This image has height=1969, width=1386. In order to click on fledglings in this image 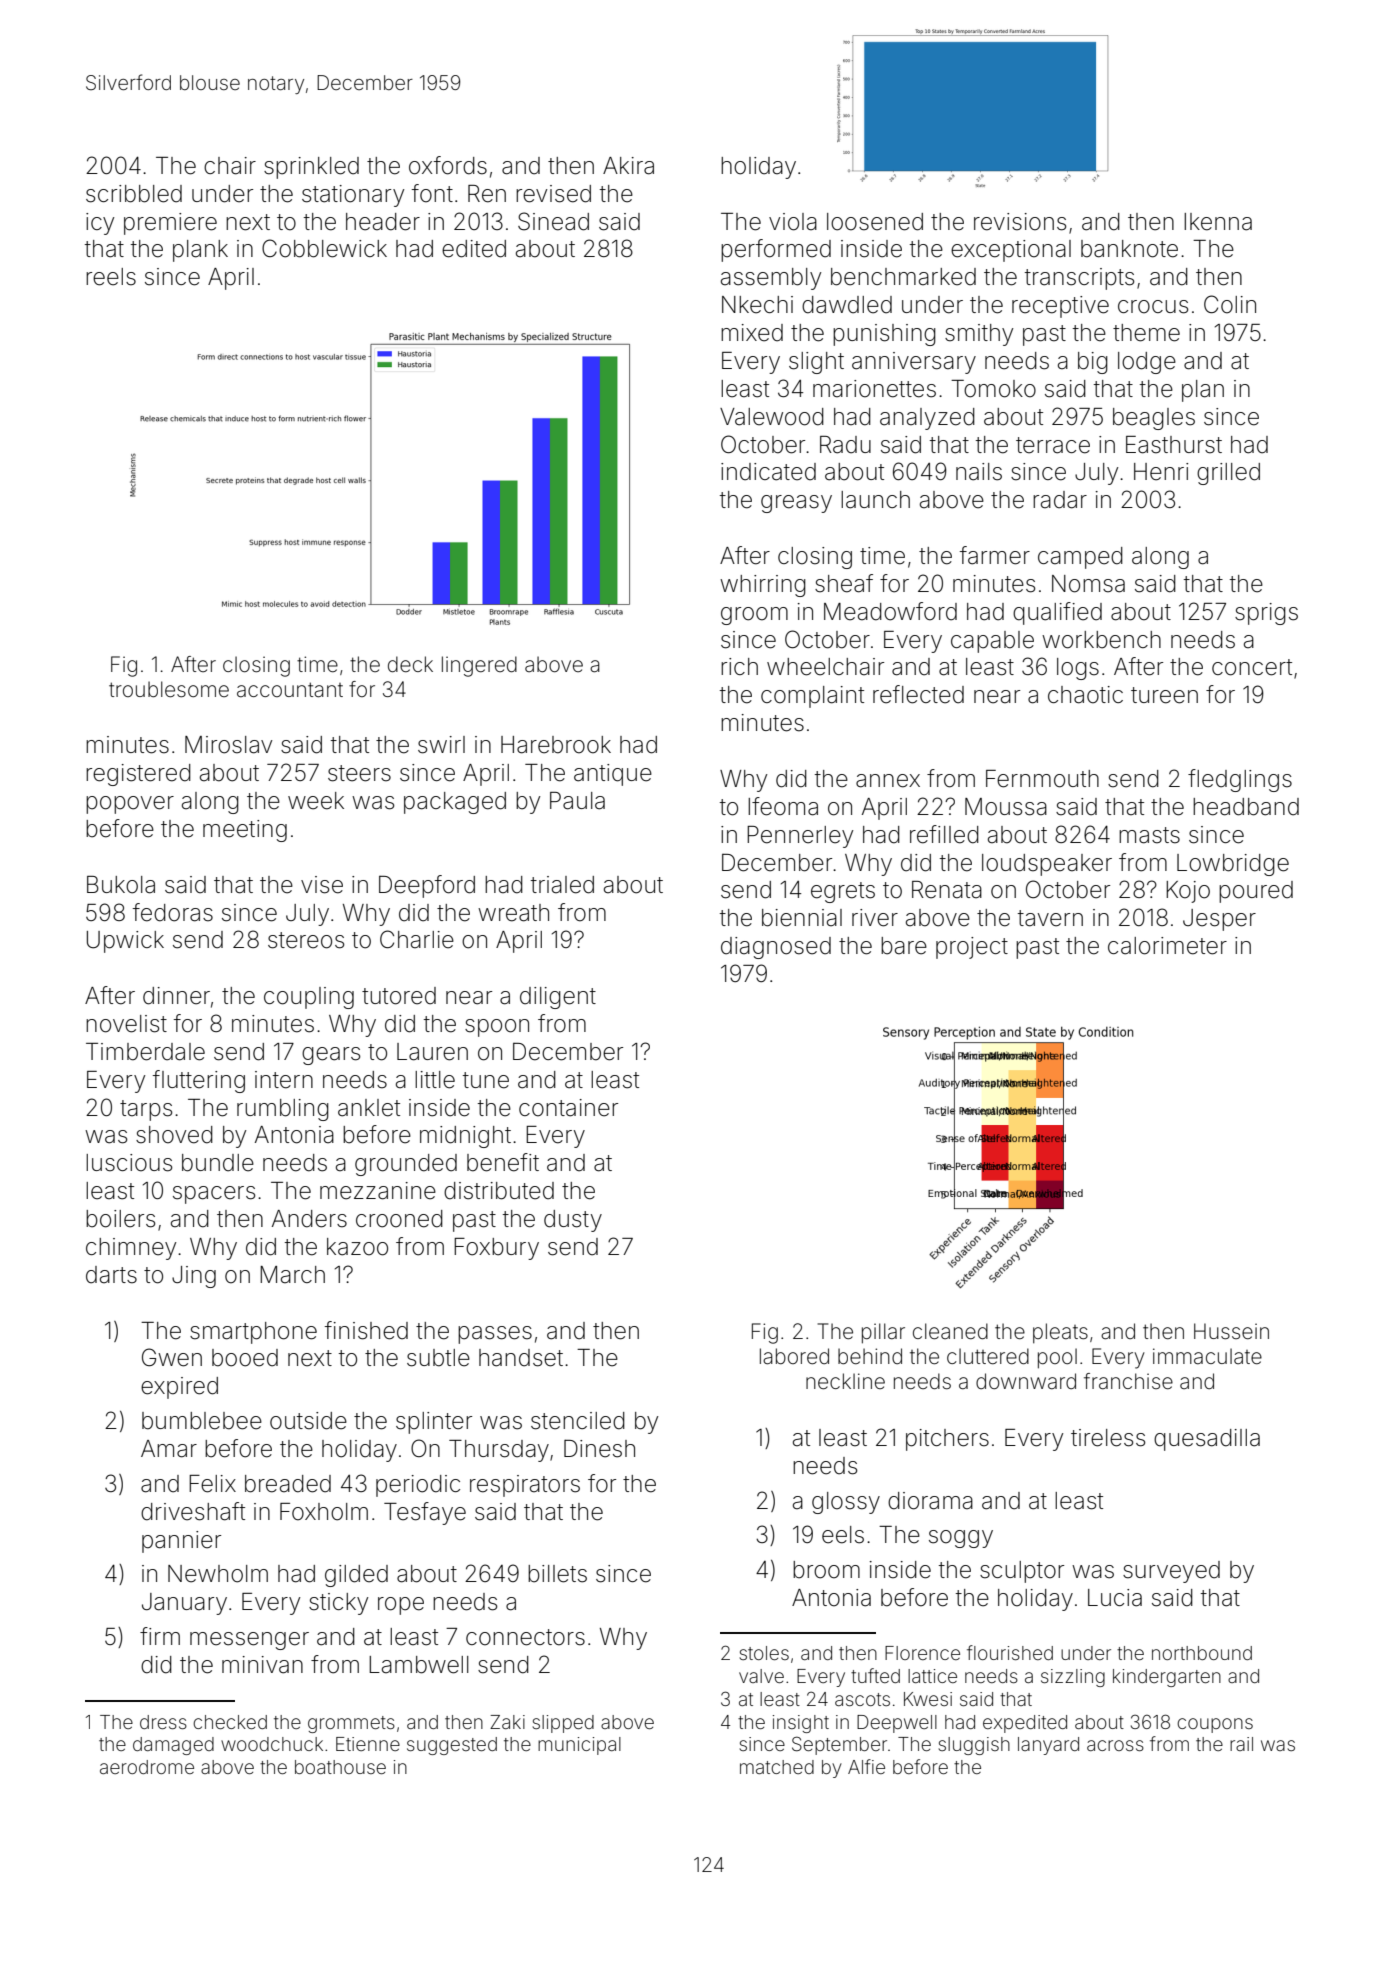, I will do `click(1240, 780)`.
